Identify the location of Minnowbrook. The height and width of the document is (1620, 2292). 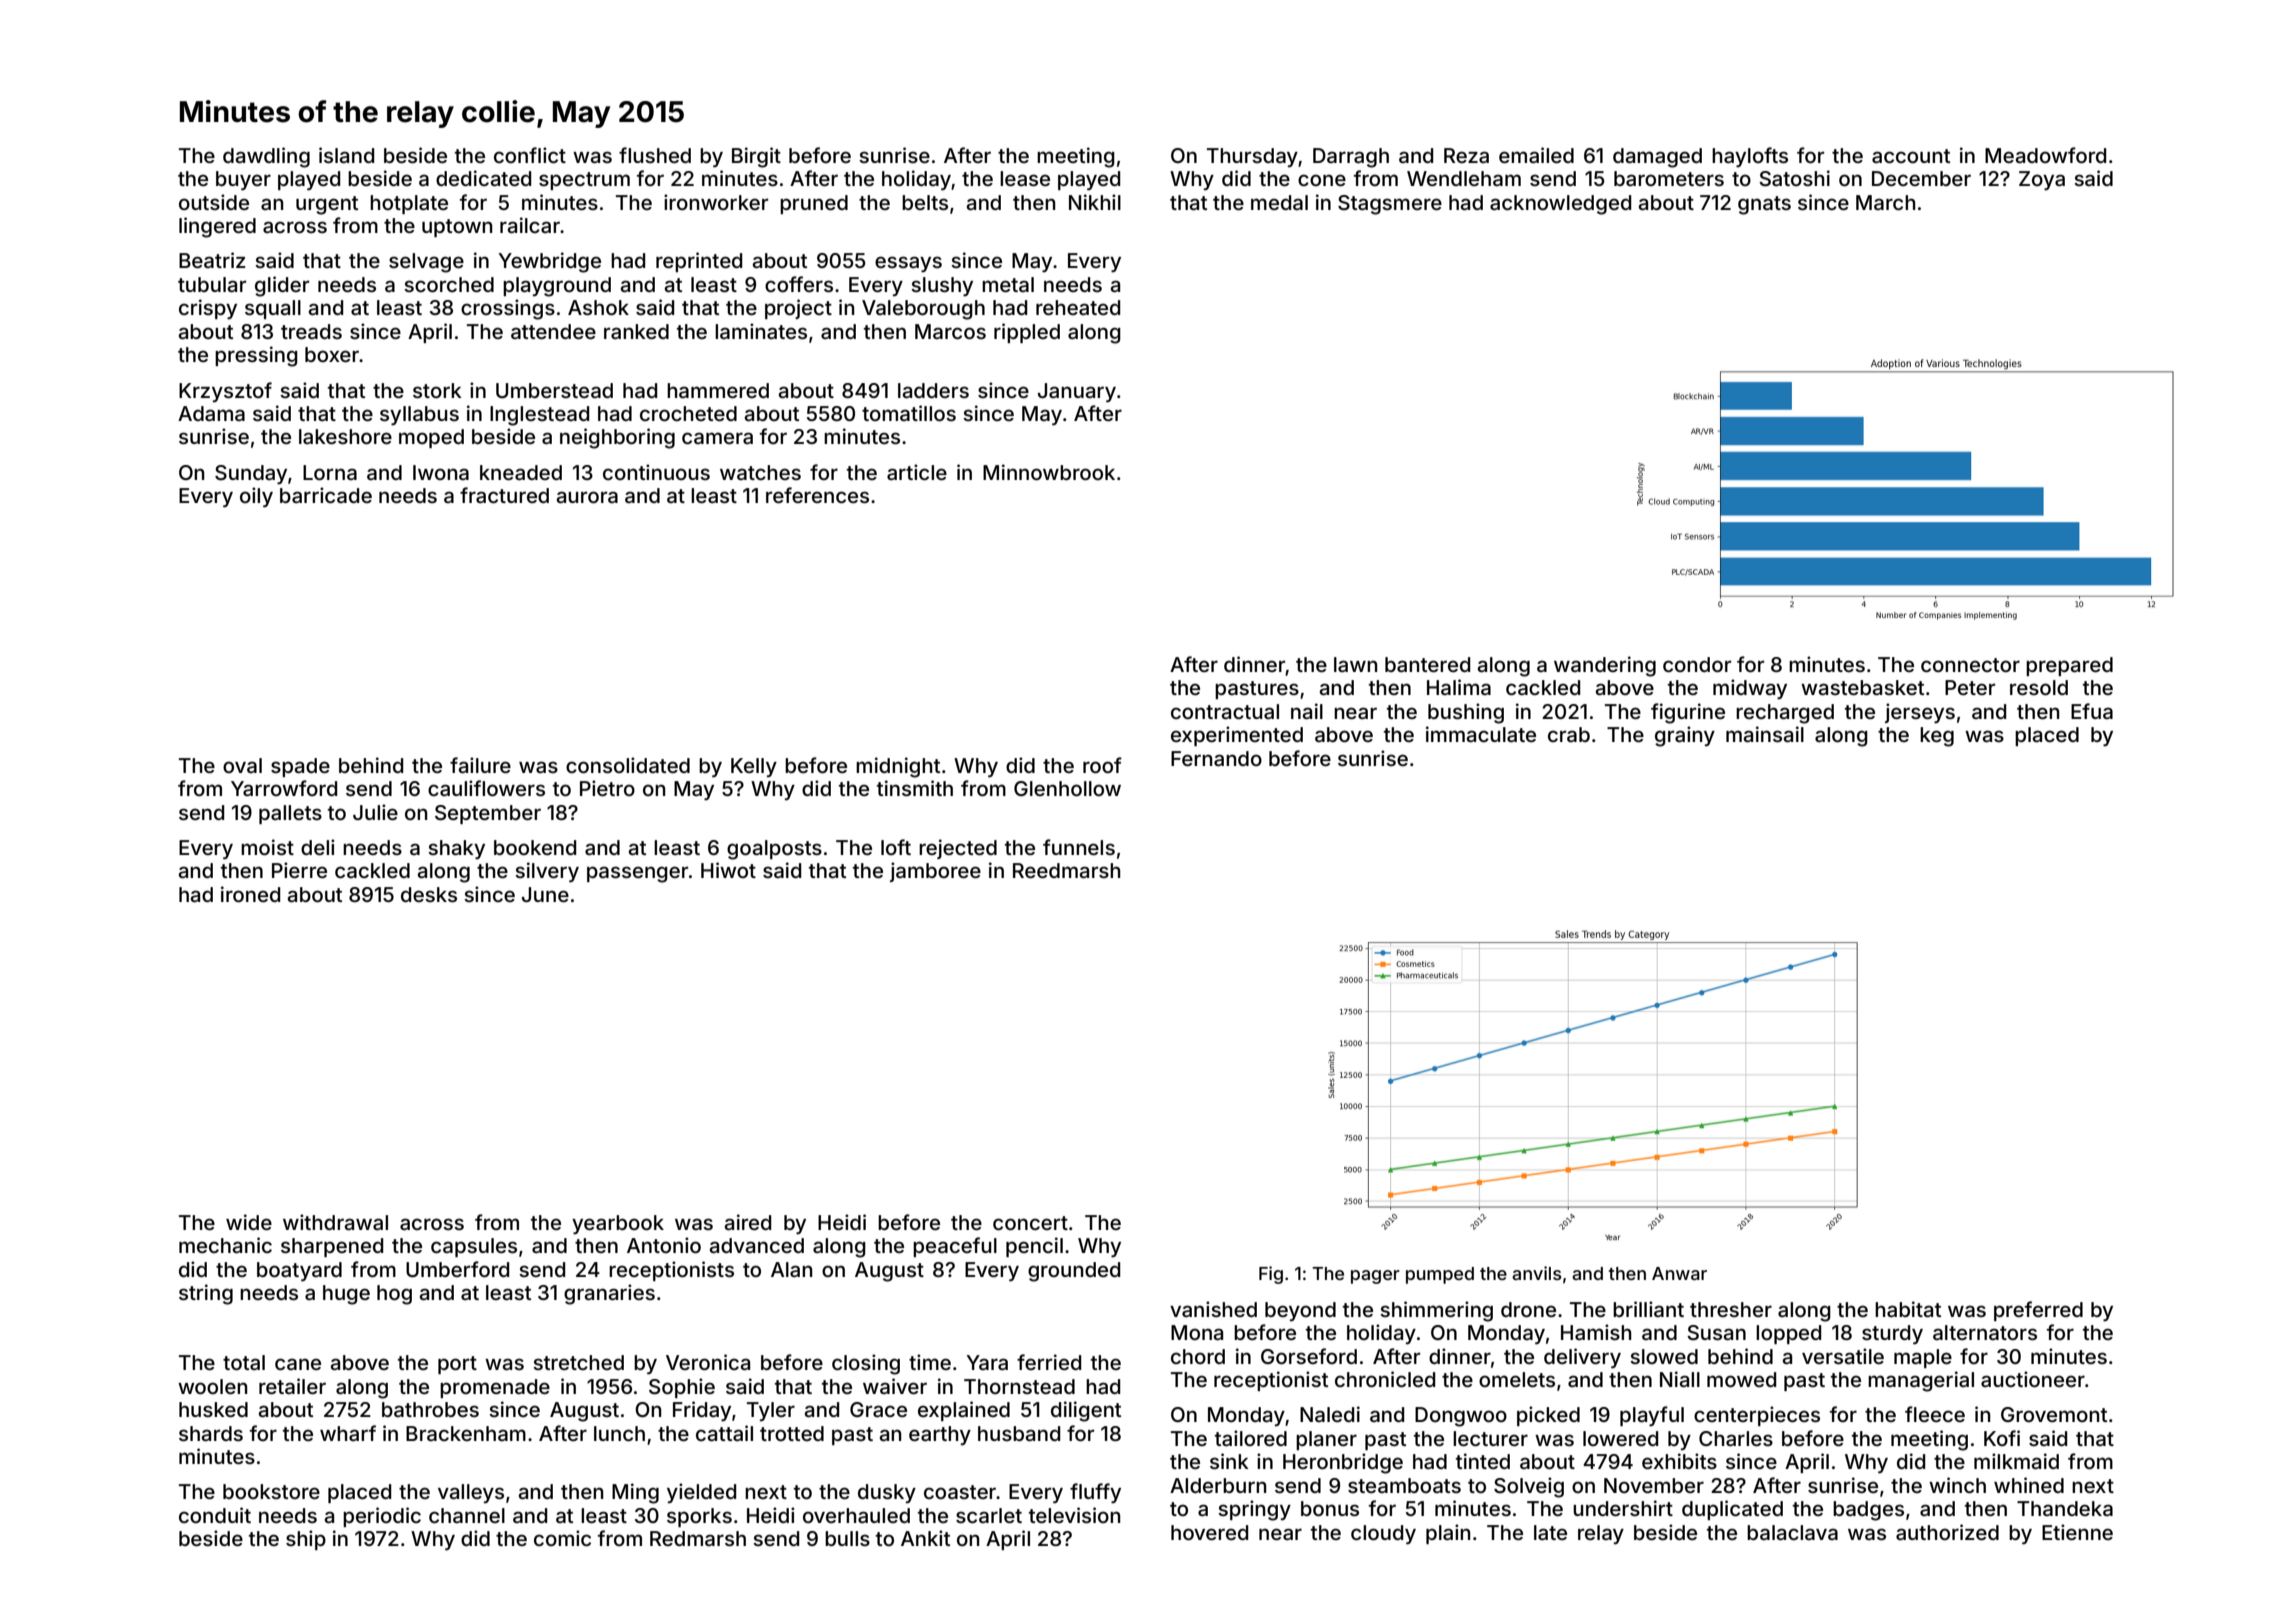
(1049, 472).
